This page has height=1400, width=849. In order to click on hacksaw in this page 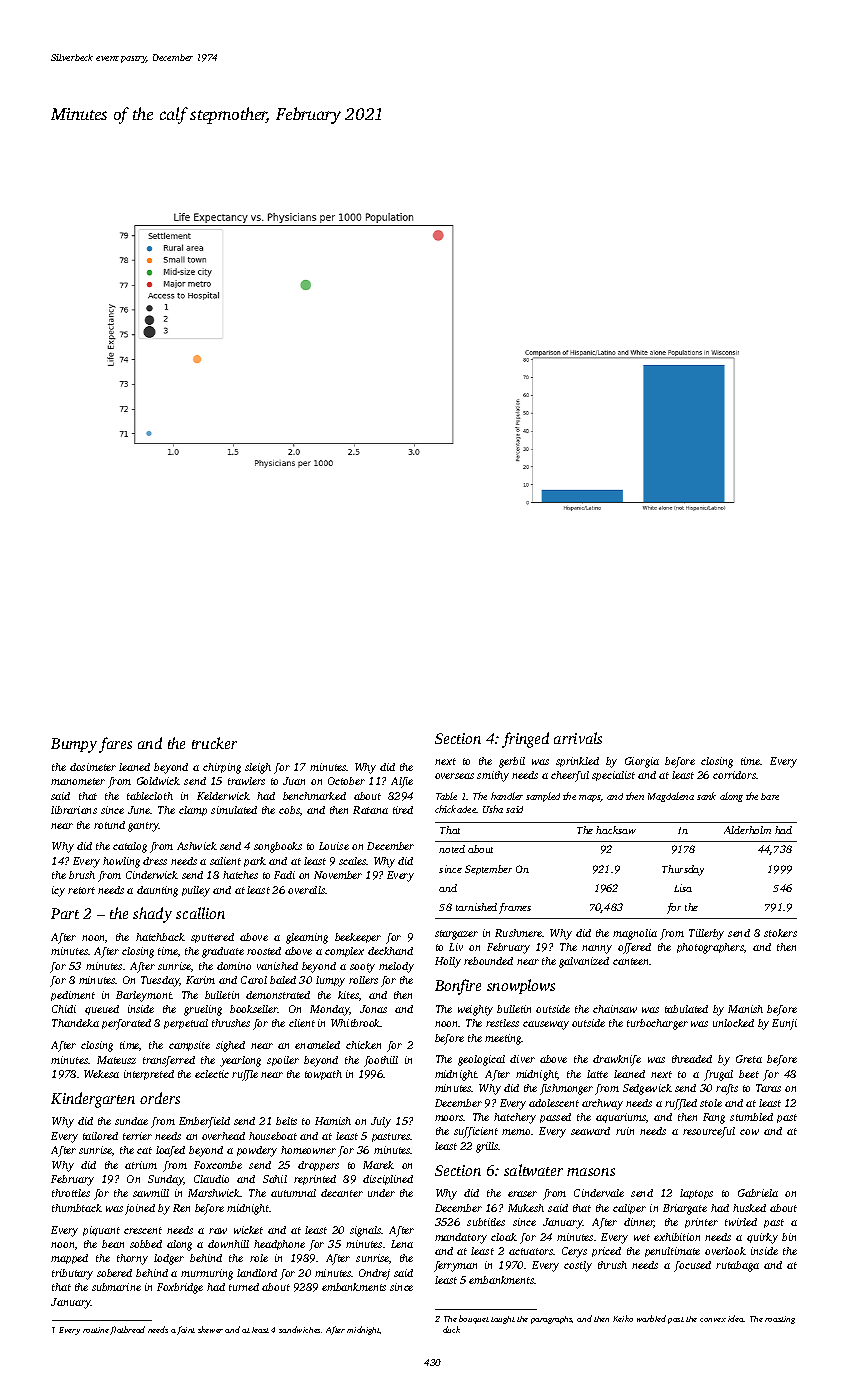, I will do `click(616, 830)`.
